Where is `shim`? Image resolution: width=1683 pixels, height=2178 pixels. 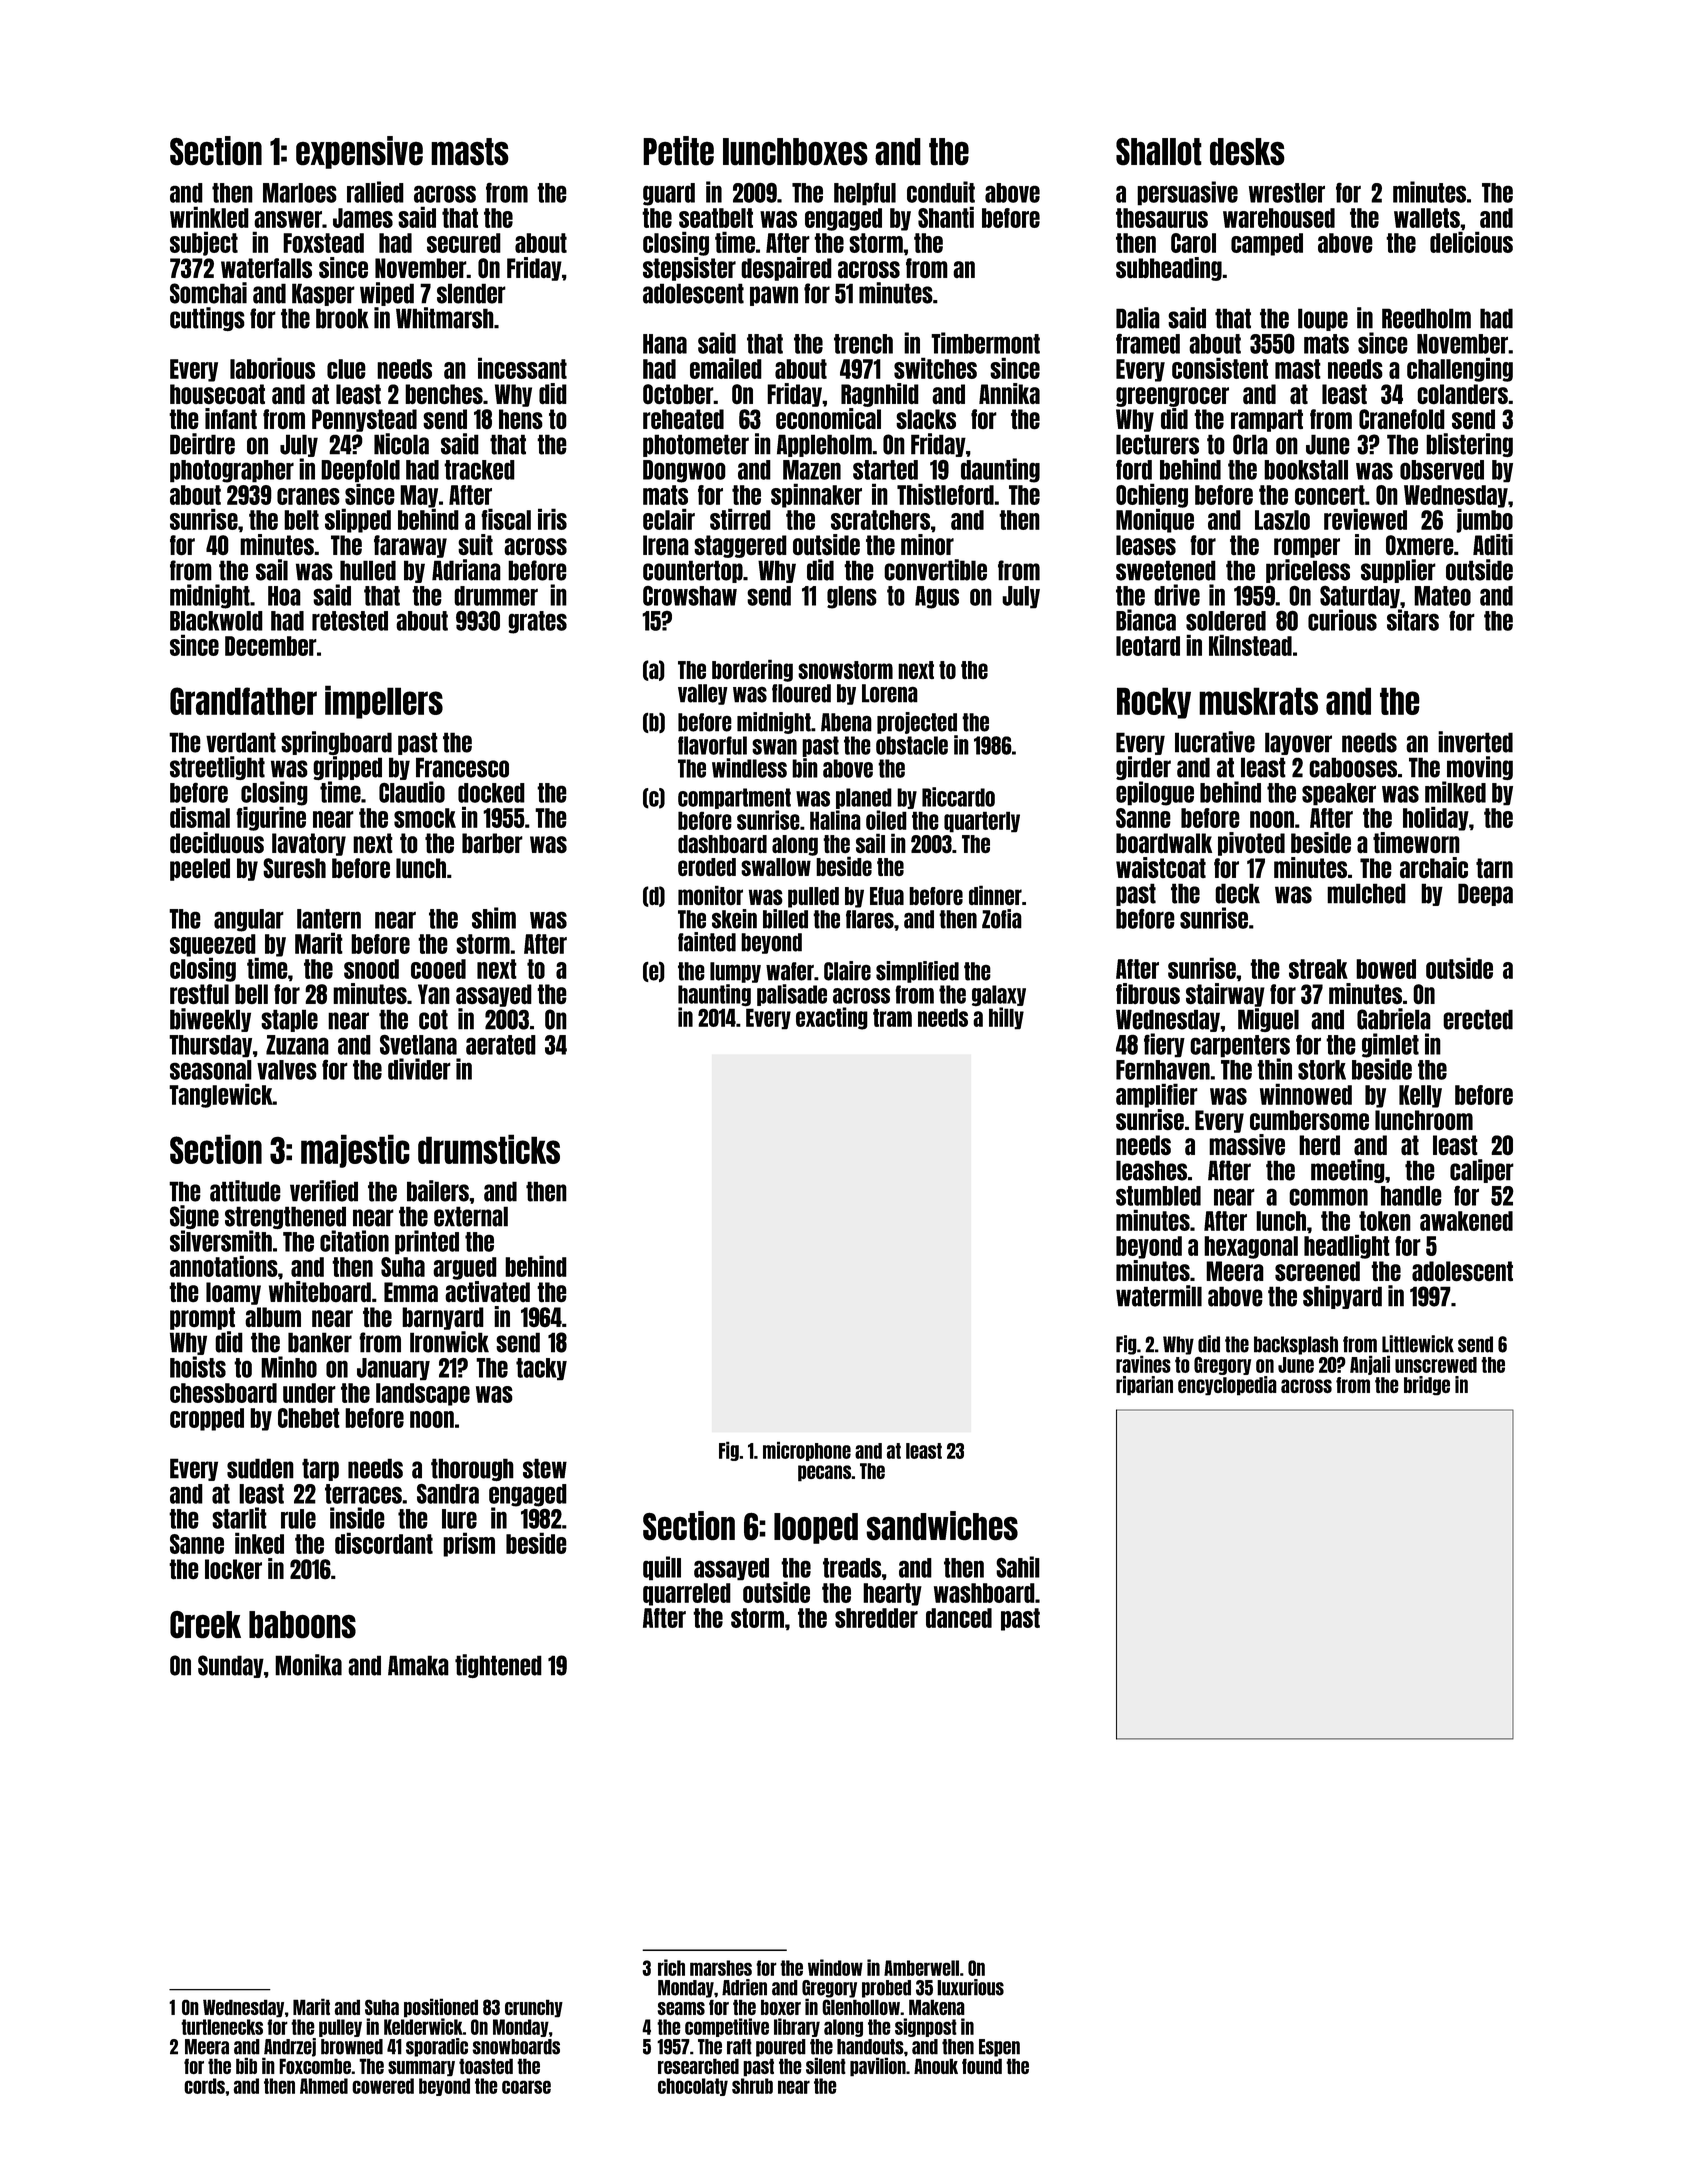
shim is located at coordinates (494, 918).
